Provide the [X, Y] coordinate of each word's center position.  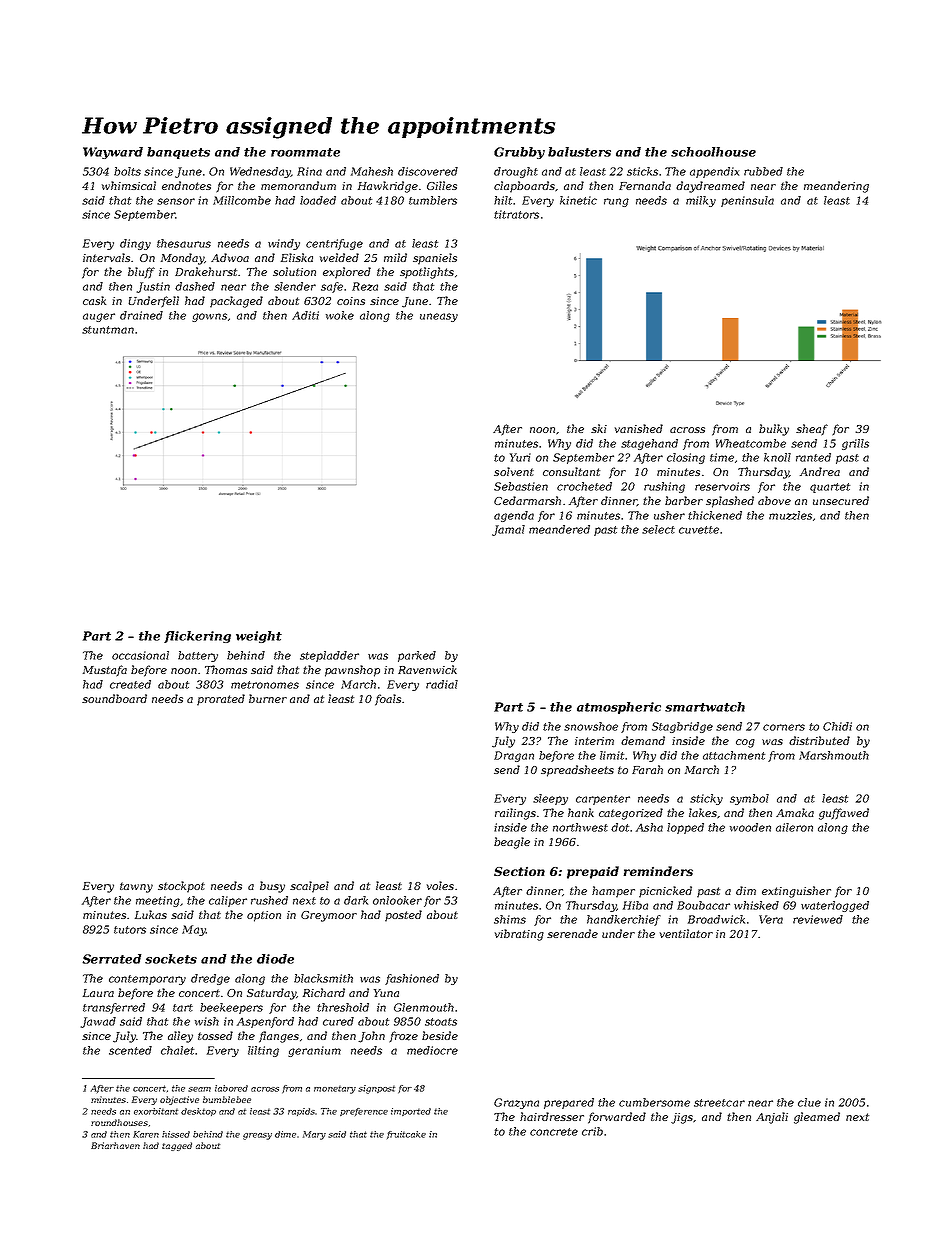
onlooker [397, 900]
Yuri [520, 457]
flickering [197, 637]
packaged [236, 302]
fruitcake [406, 1135]
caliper [228, 901]
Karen [146, 1134]
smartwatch [705, 707]
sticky [706, 799]
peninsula [747, 201]
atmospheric [619, 708]
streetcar [719, 1103]
